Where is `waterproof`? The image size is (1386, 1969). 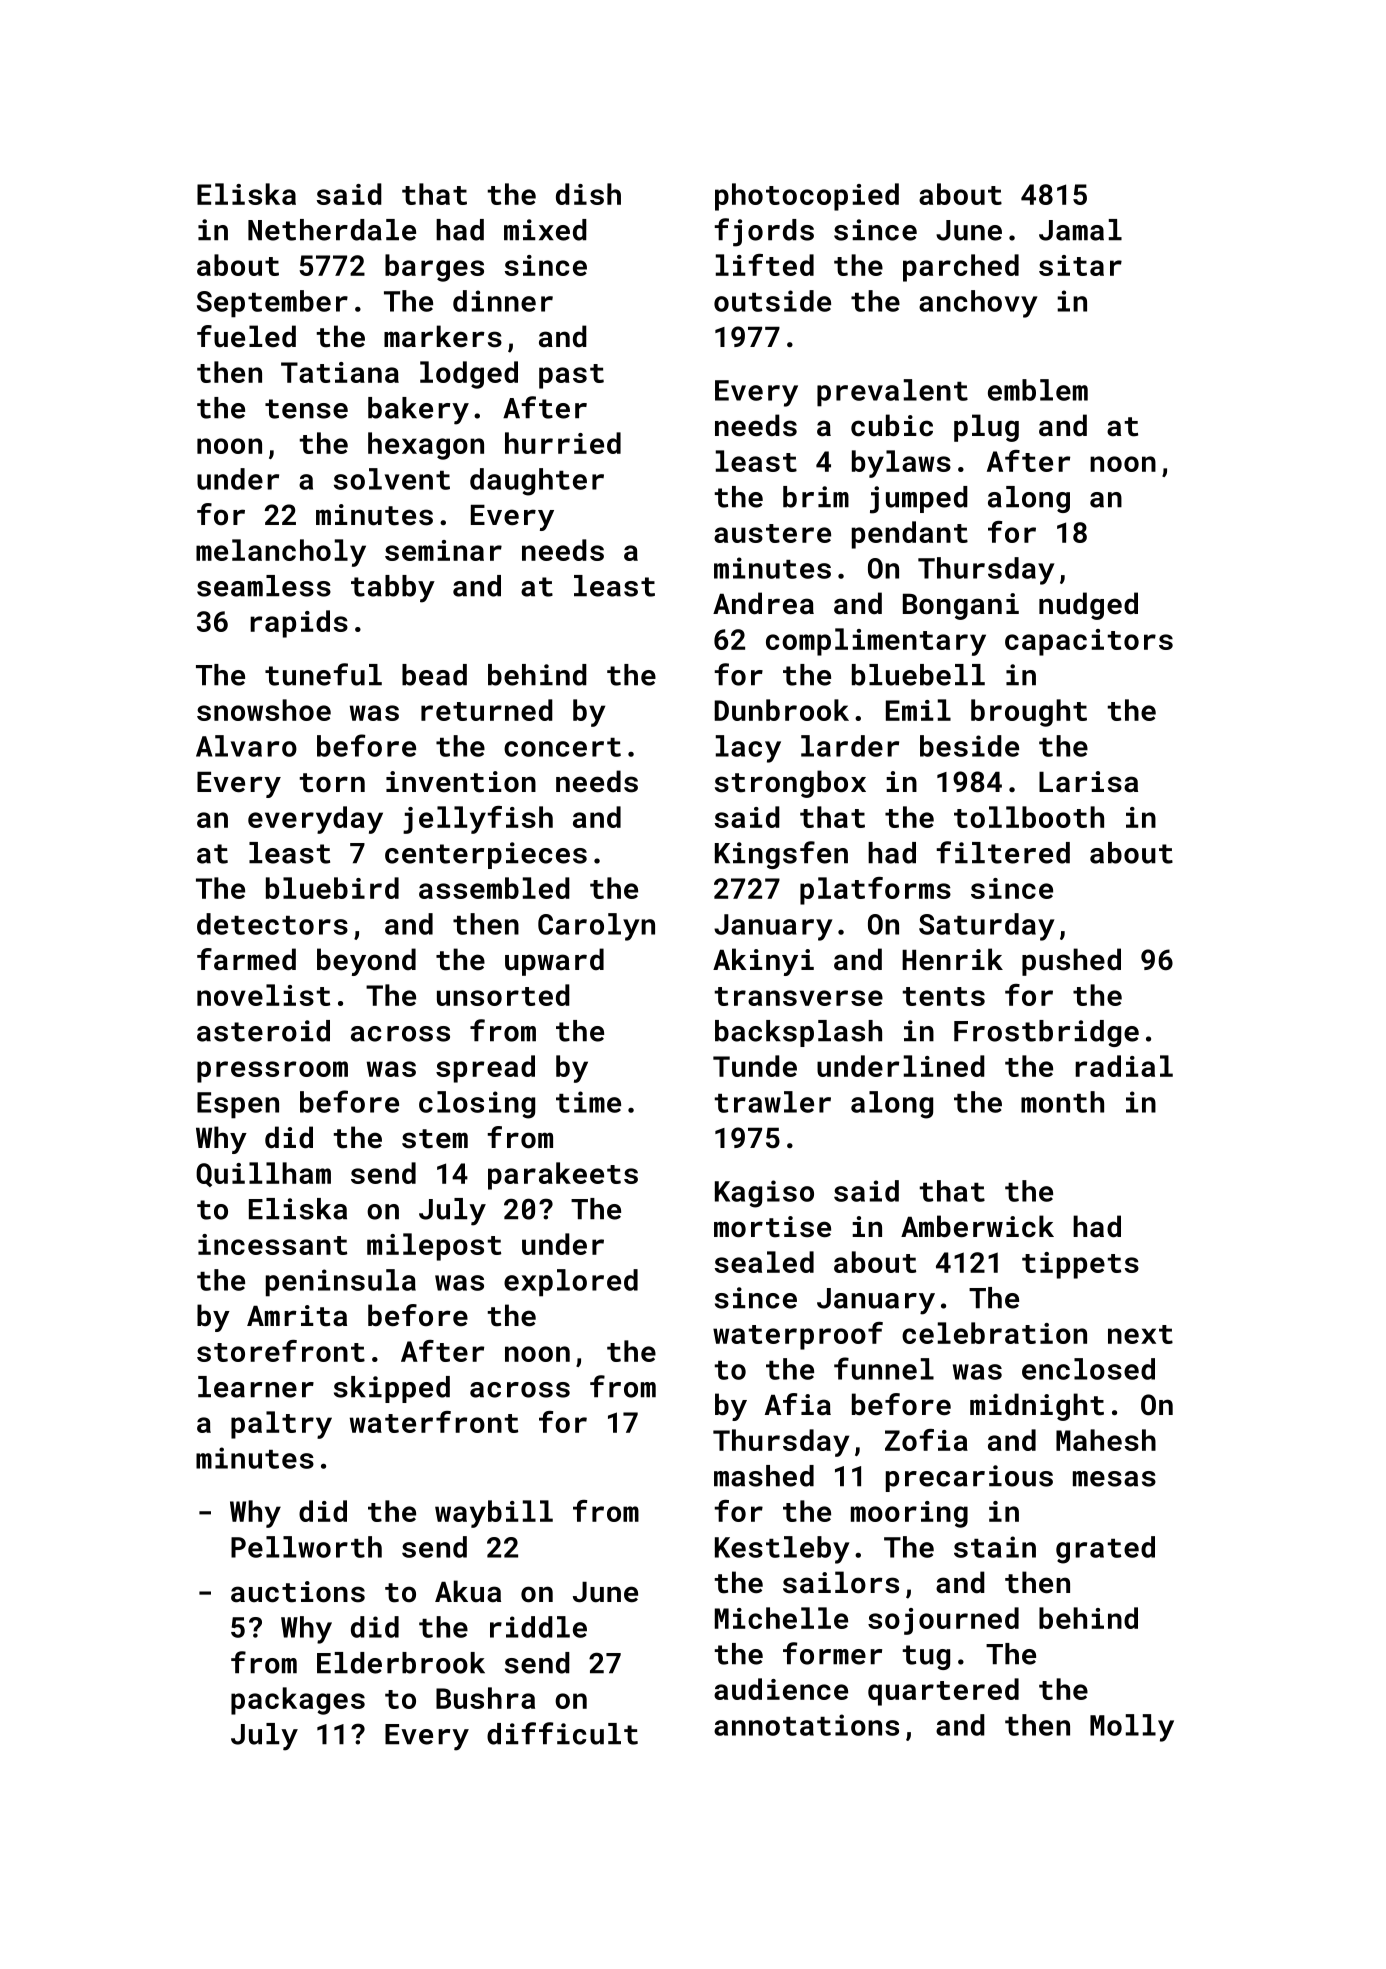
waterproof is located at coordinates (798, 1336).
